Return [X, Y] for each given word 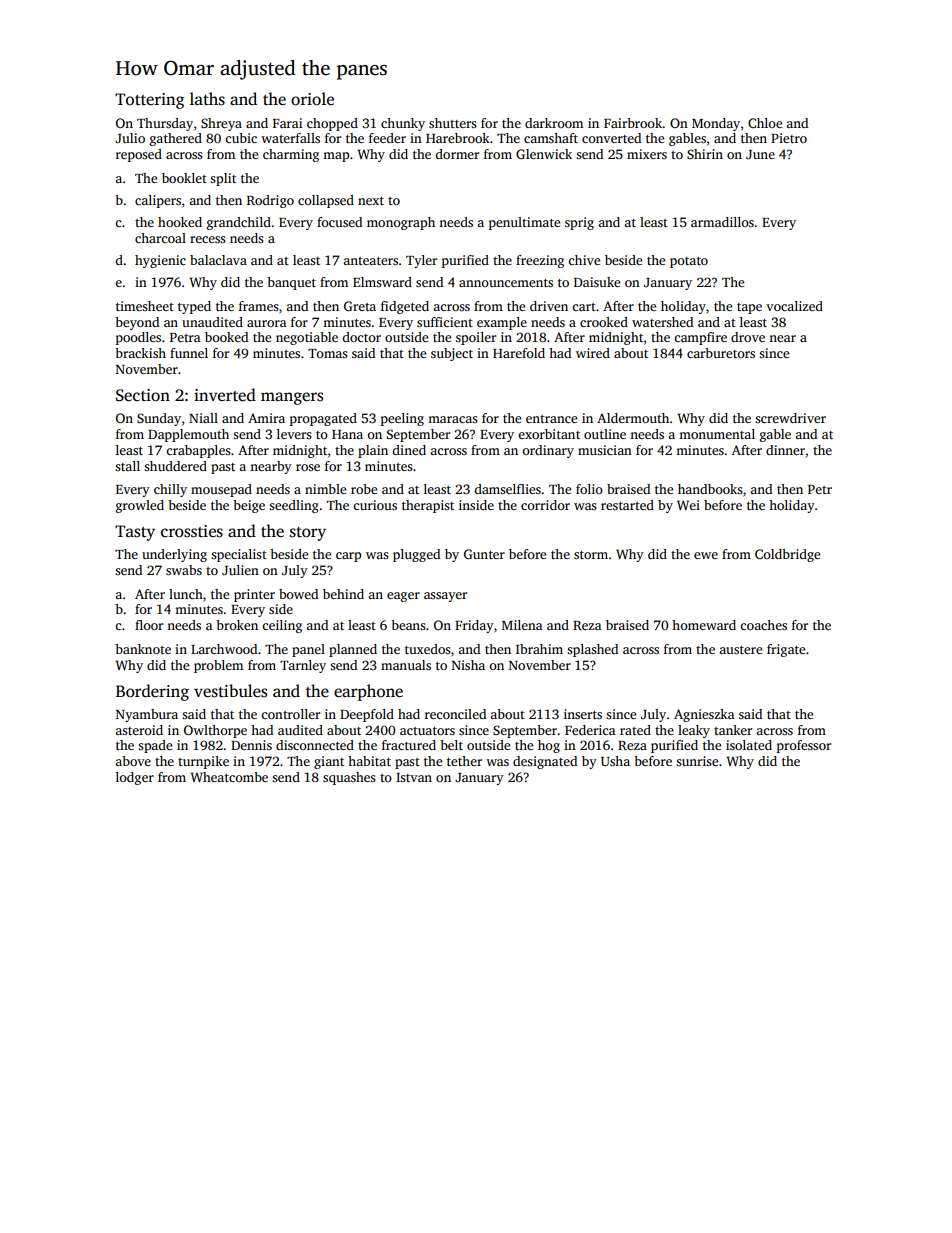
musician [605, 450]
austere [740, 650]
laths [207, 99]
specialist [239, 555]
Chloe [765, 123]
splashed [592, 650]
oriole [312, 99]
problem [218, 666]
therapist [428, 506]
